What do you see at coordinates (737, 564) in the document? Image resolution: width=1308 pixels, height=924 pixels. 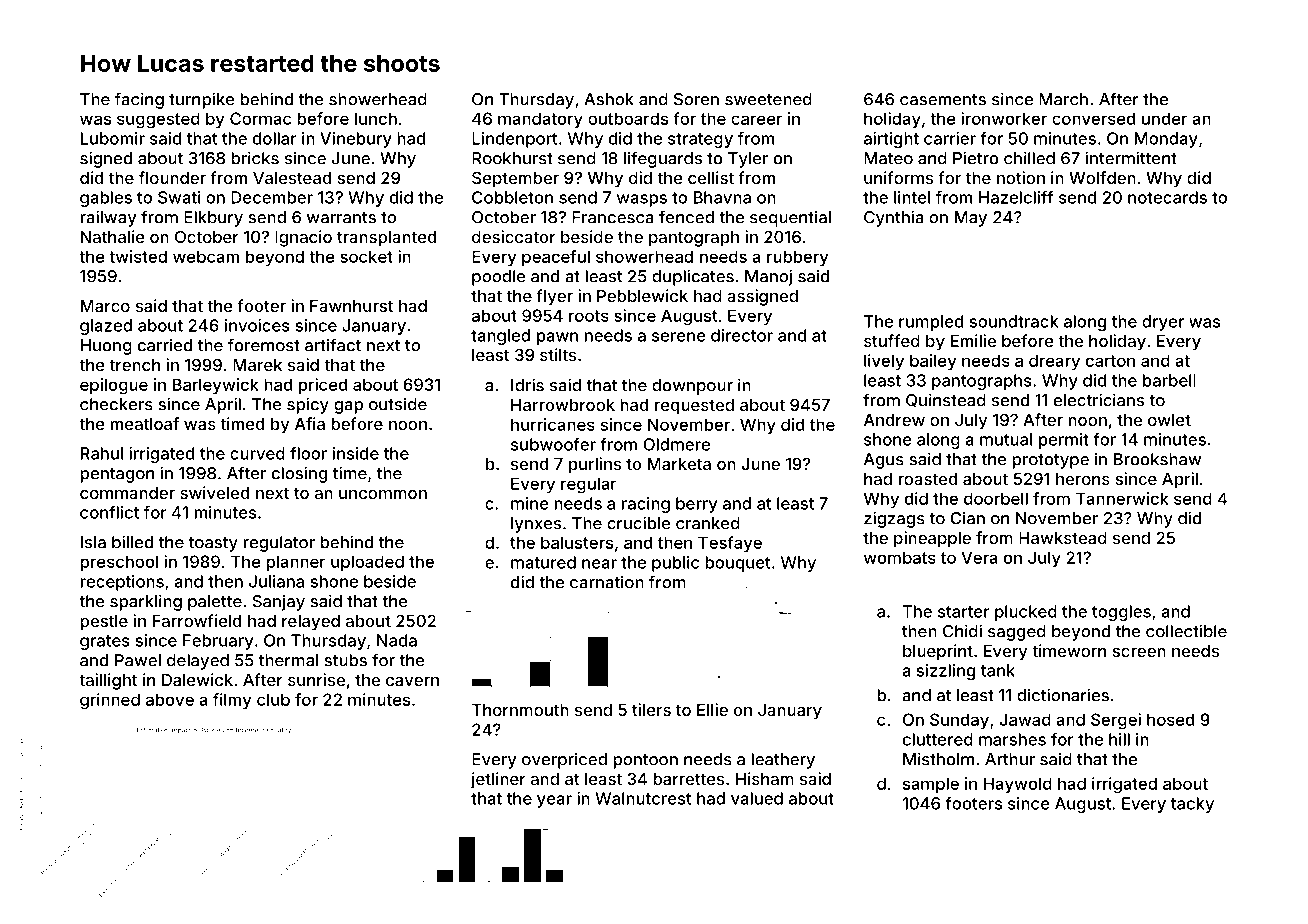 I see `bouquet` at bounding box center [737, 564].
